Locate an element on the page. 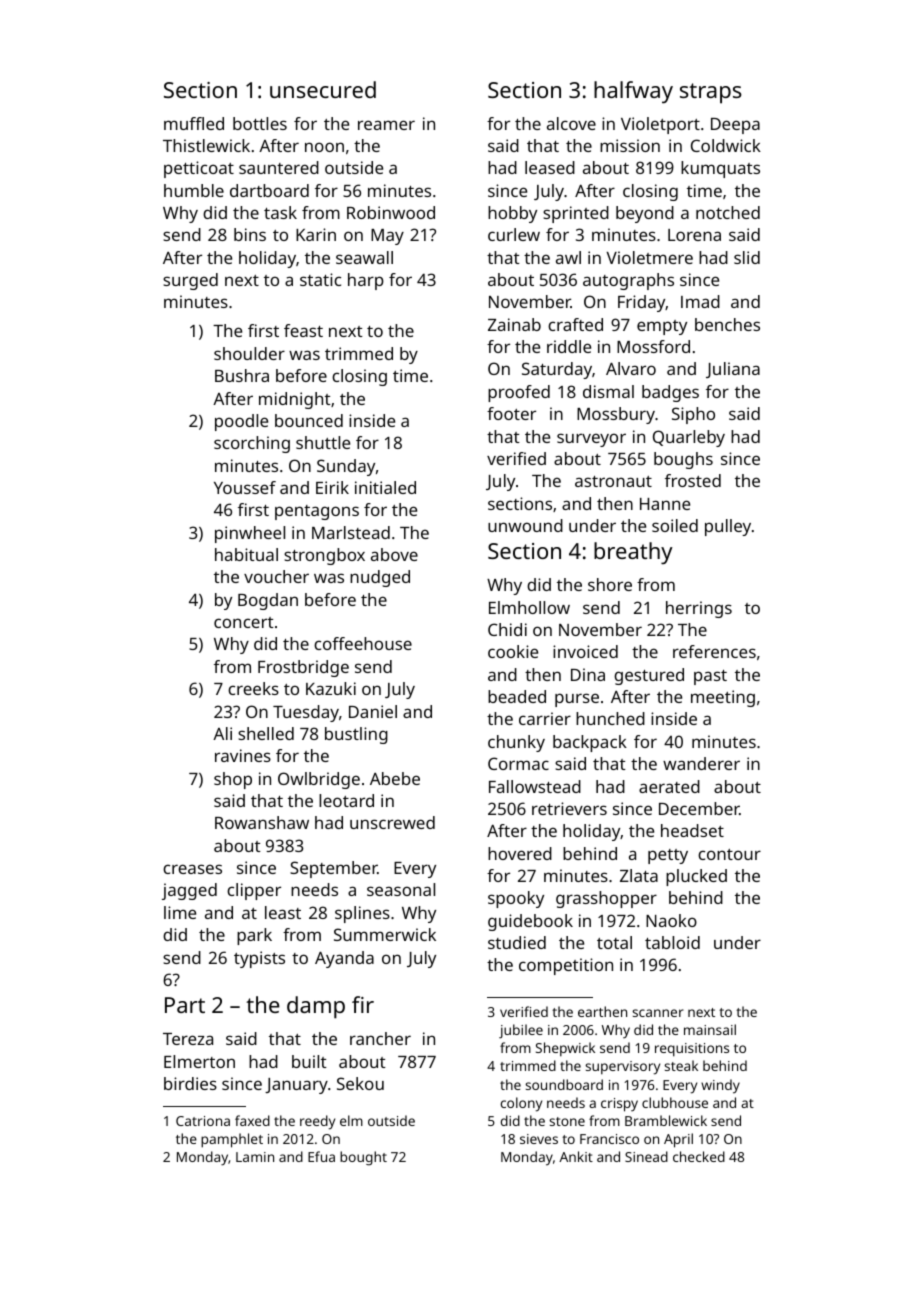  bounced is located at coordinates (309, 420).
